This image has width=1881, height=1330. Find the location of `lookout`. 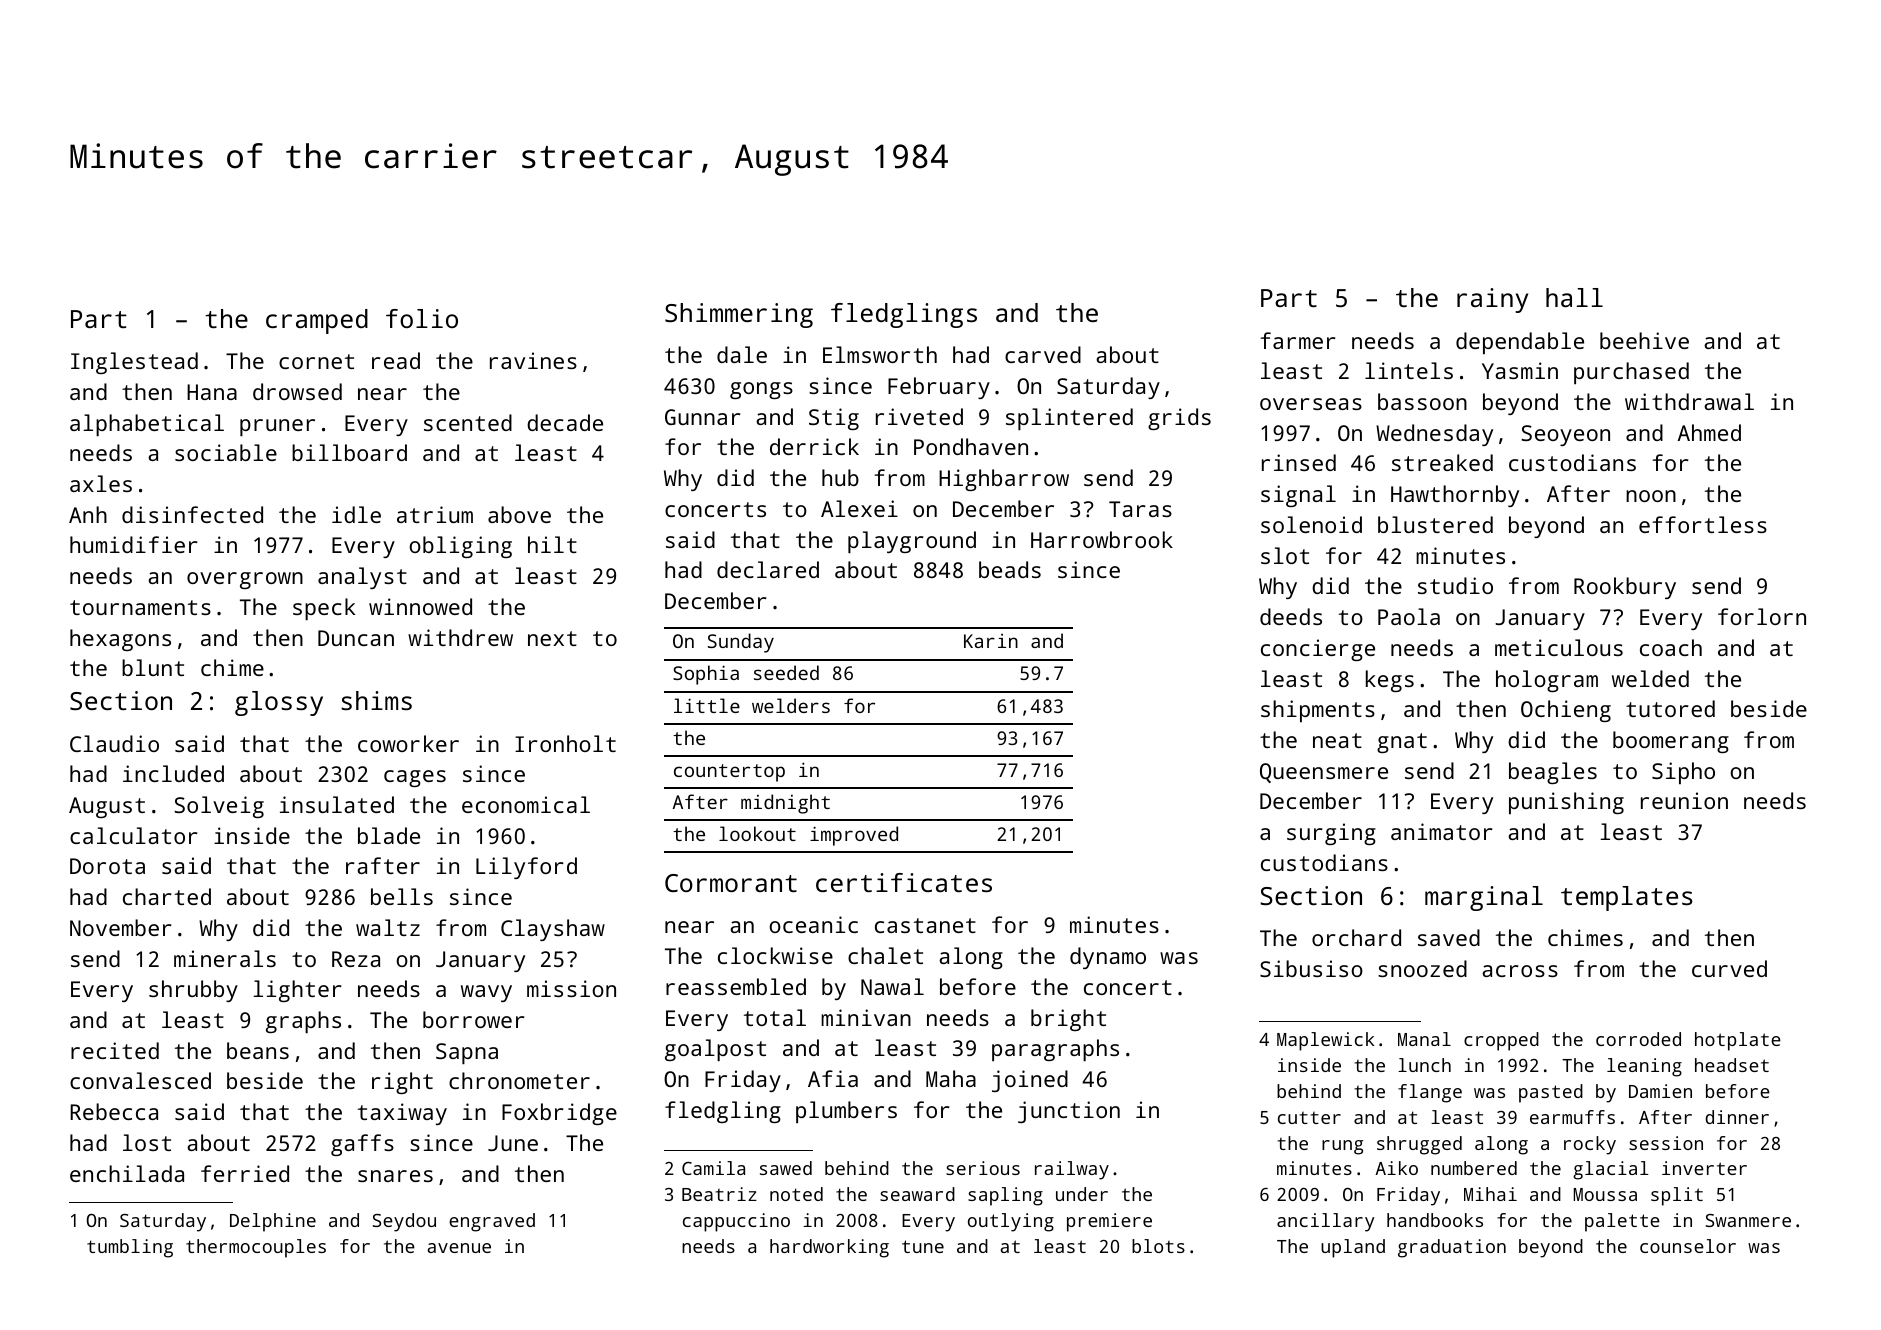

lookout is located at coordinates (757, 833).
